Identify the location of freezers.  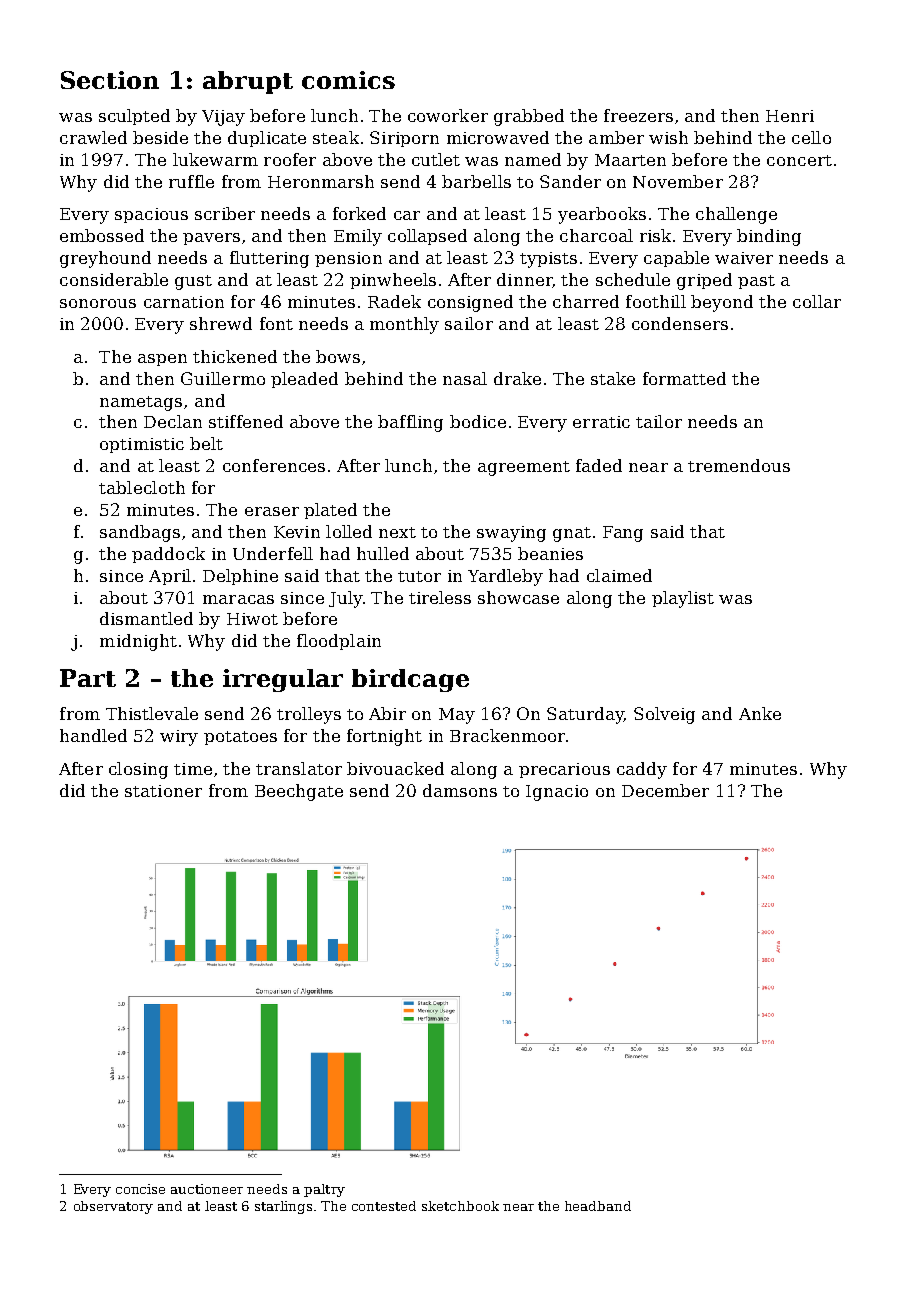
(638, 115).
